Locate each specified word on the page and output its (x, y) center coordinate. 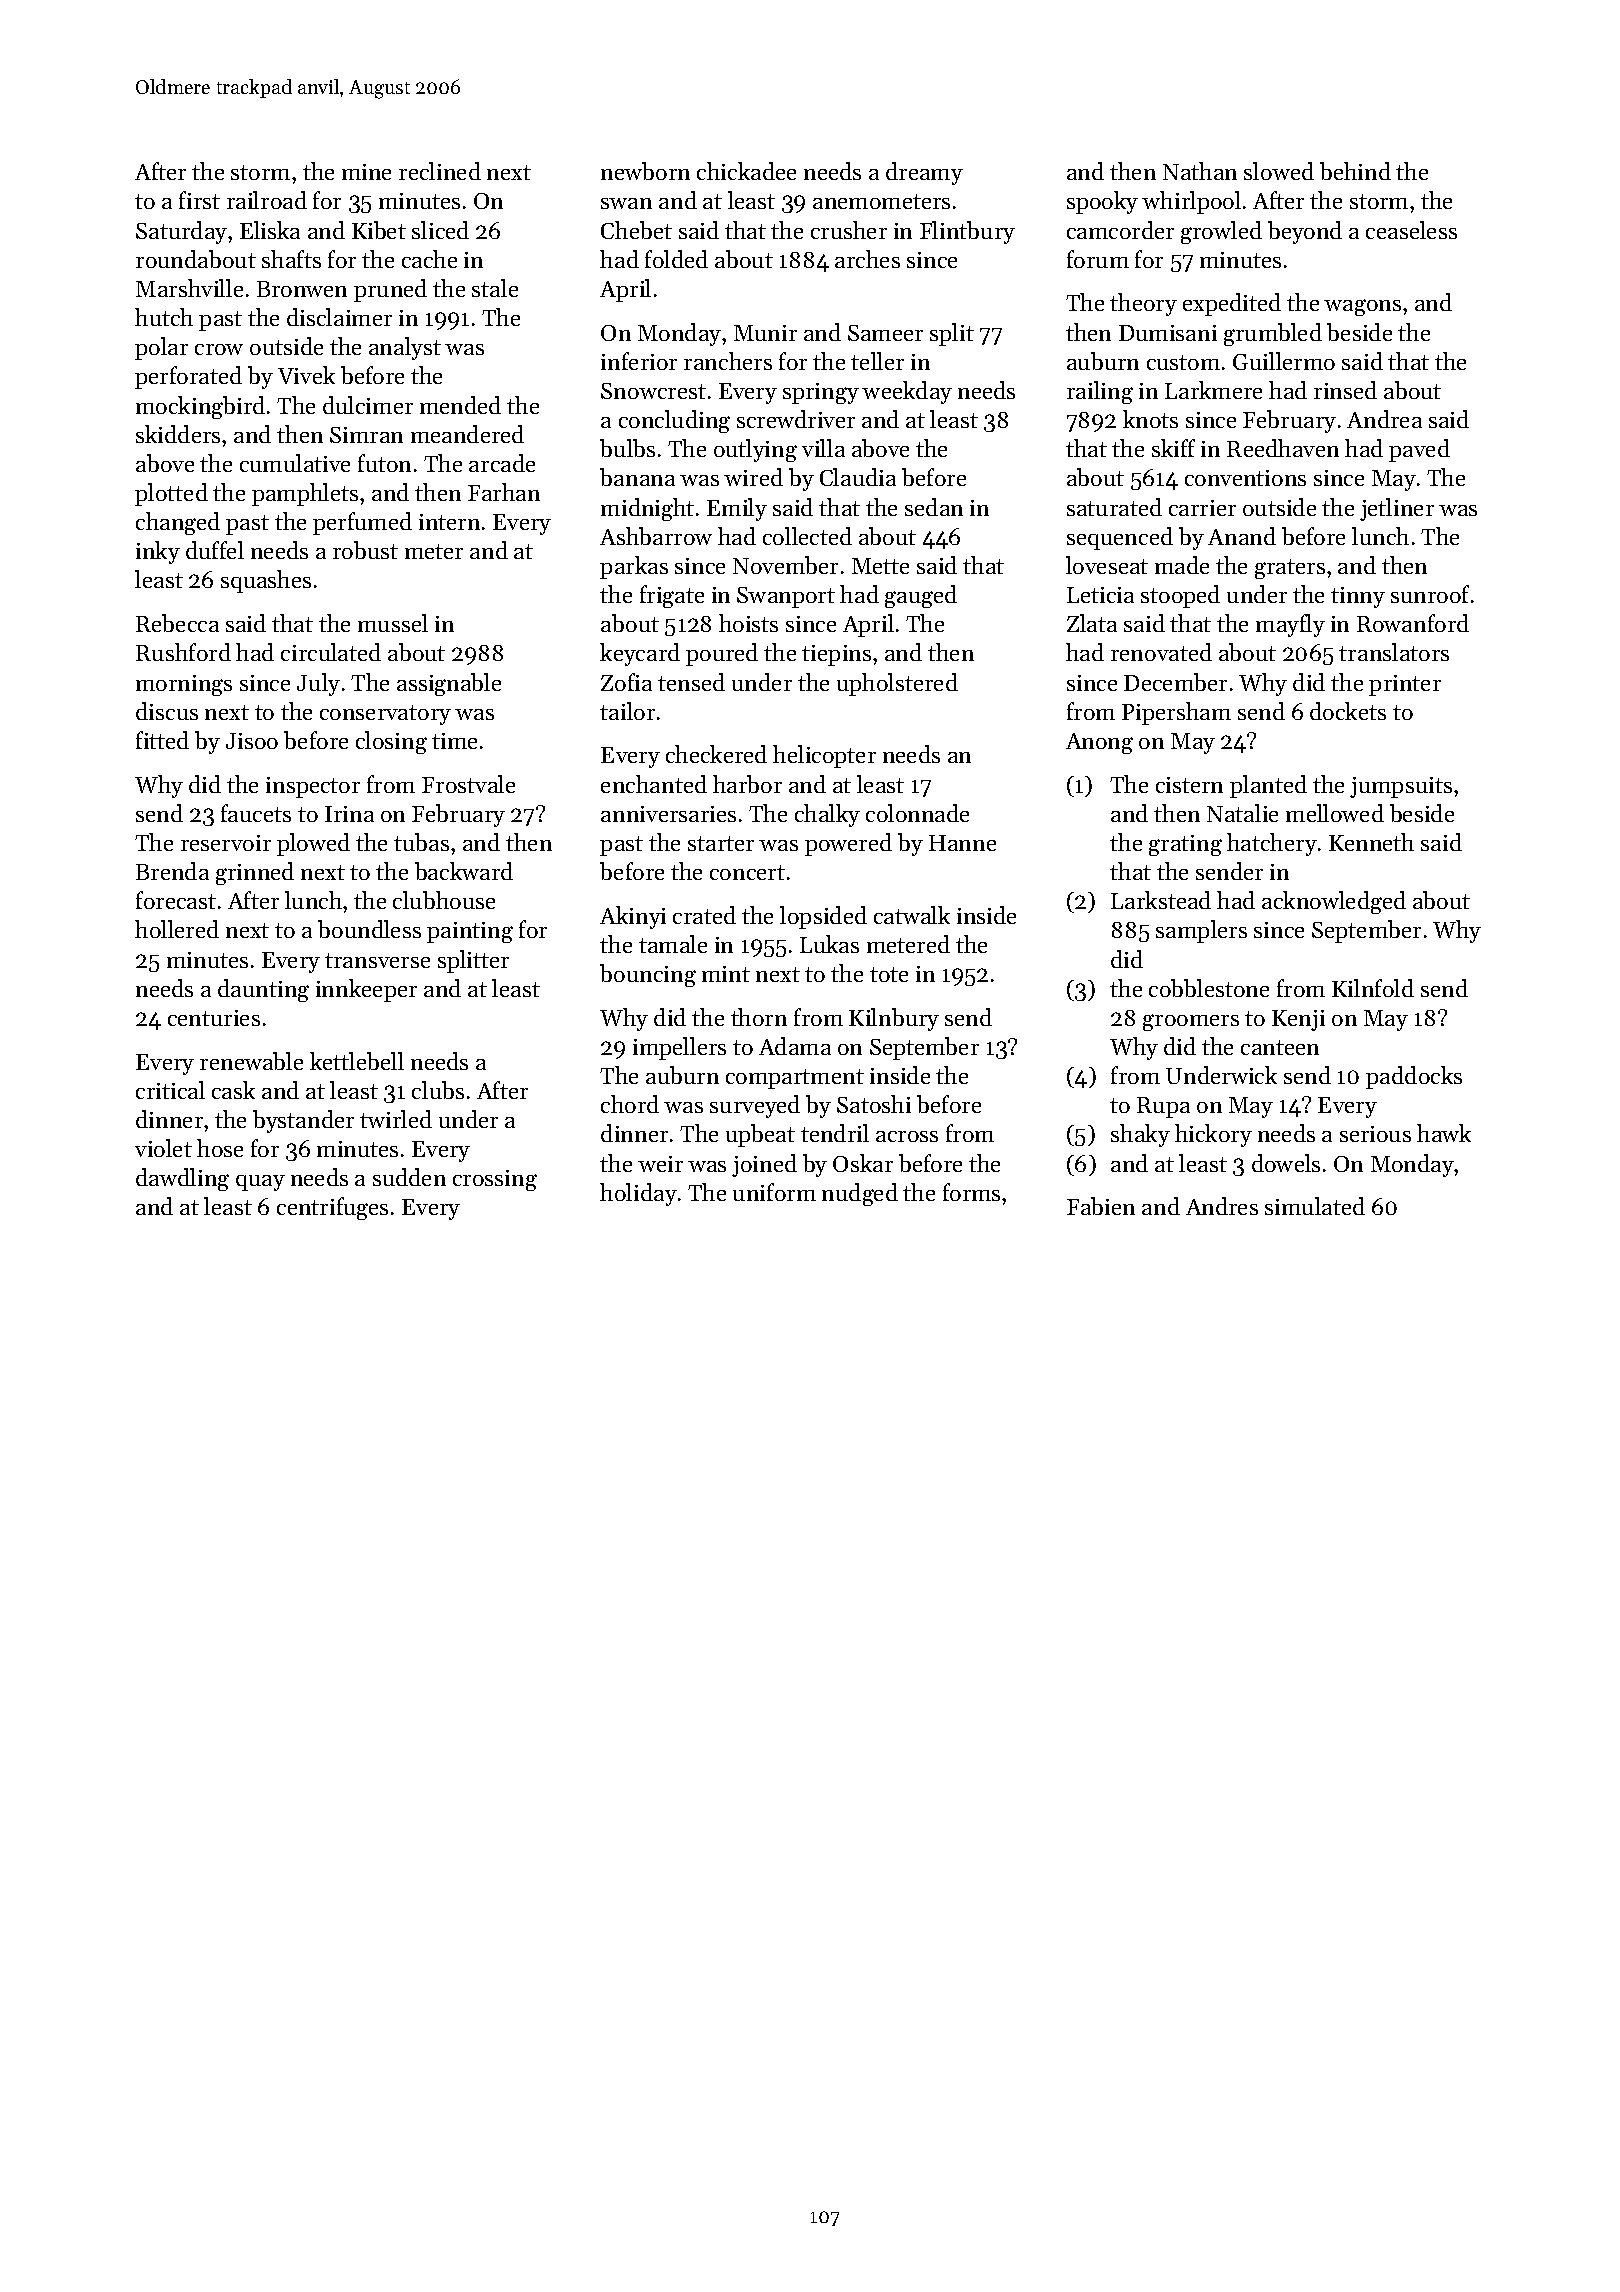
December (1175, 682)
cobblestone (1209, 988)
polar (161, 348)
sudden (409, 1177)
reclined (440, 171)
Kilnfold (1373, 988)
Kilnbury (894, 1019)
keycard (640, 654)
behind (1355, 171)
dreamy (924, 173)
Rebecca (177, 623)
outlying (755, 450)
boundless (369, 929)
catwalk (912, 915)
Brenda (172, 871)
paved (1419, 450)
